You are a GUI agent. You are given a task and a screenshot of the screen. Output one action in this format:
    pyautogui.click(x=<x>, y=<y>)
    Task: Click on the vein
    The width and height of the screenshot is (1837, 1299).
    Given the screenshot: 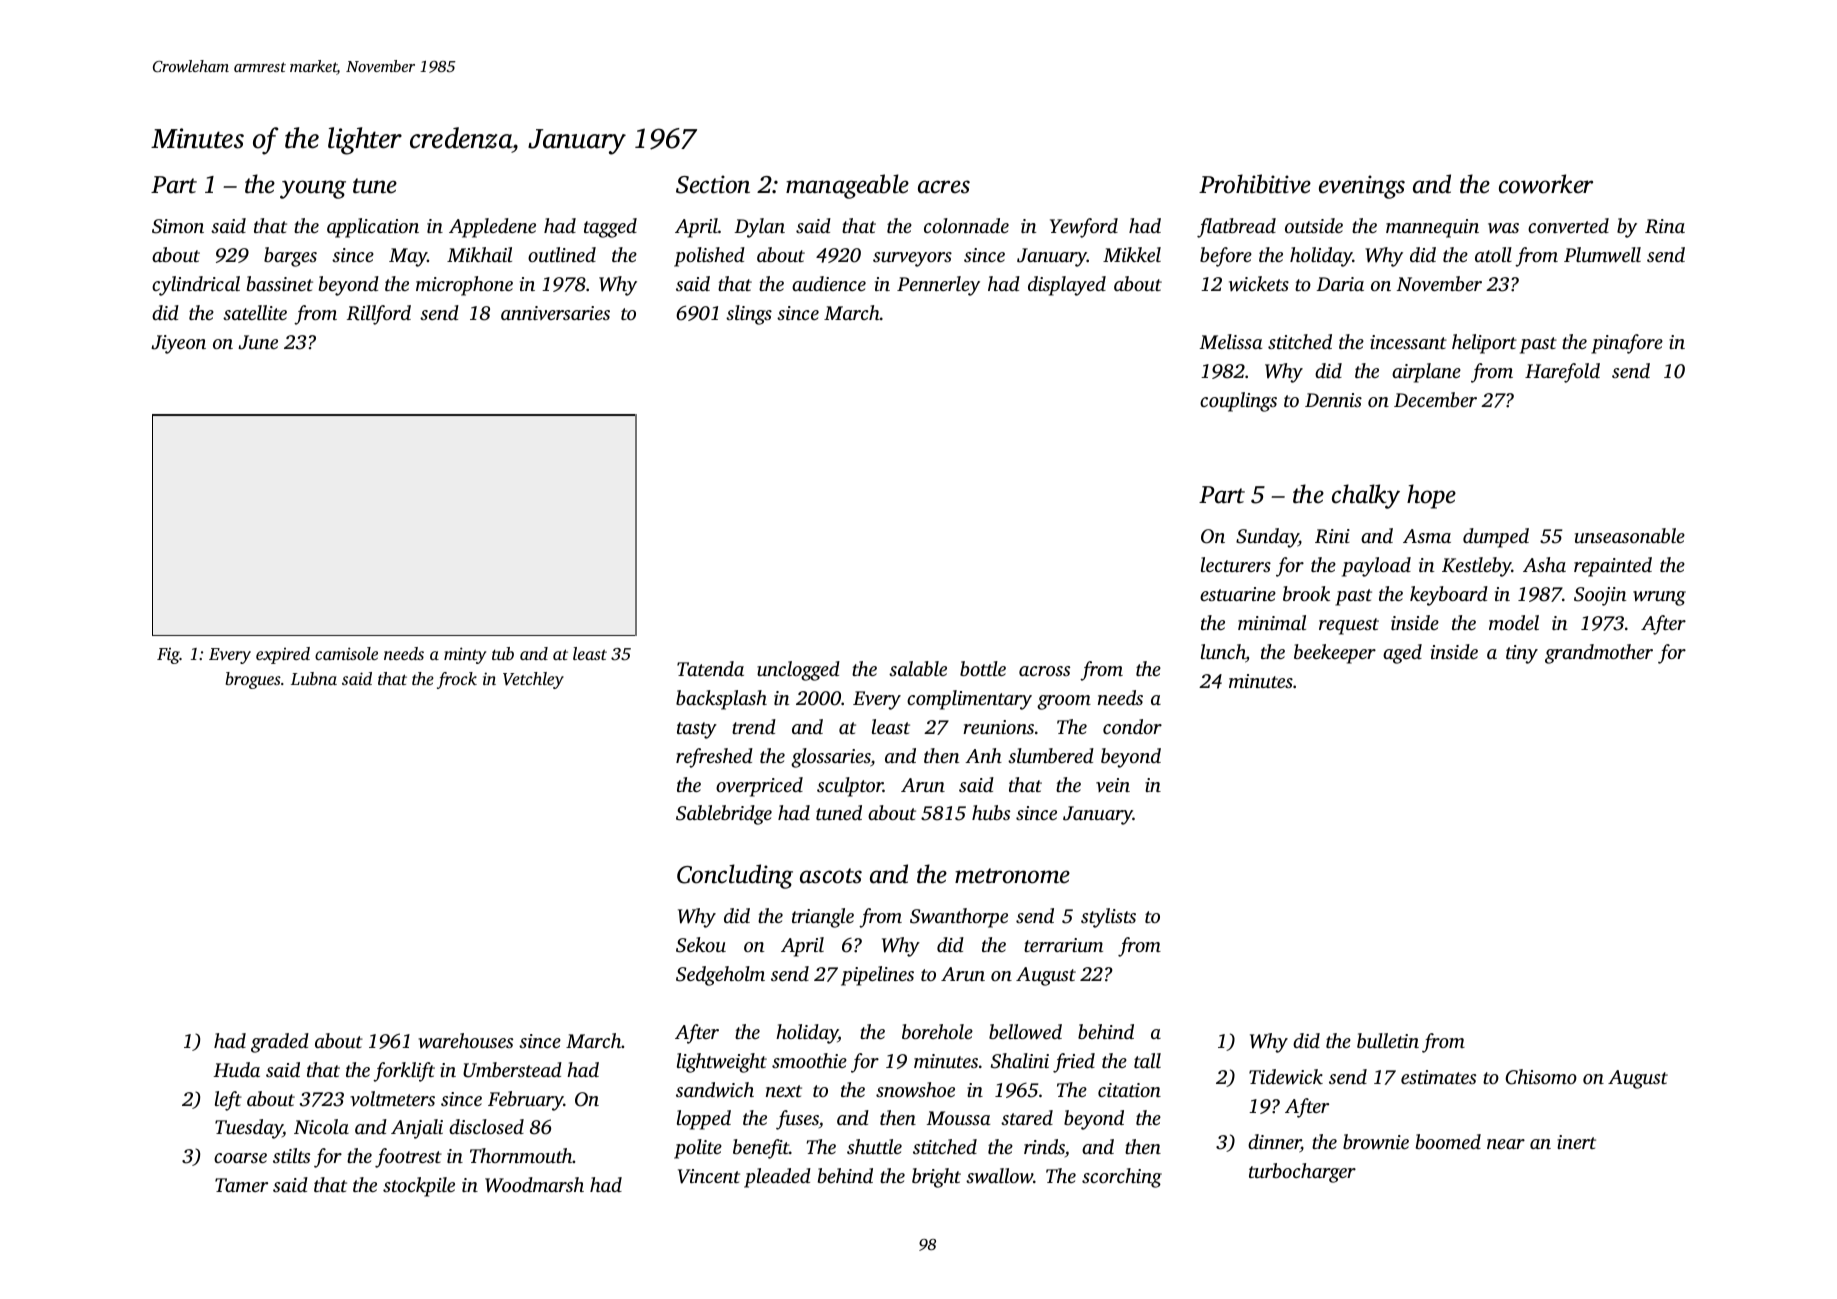 What is the action you would take?
    pyautogui.click(x=1113, y=785)
